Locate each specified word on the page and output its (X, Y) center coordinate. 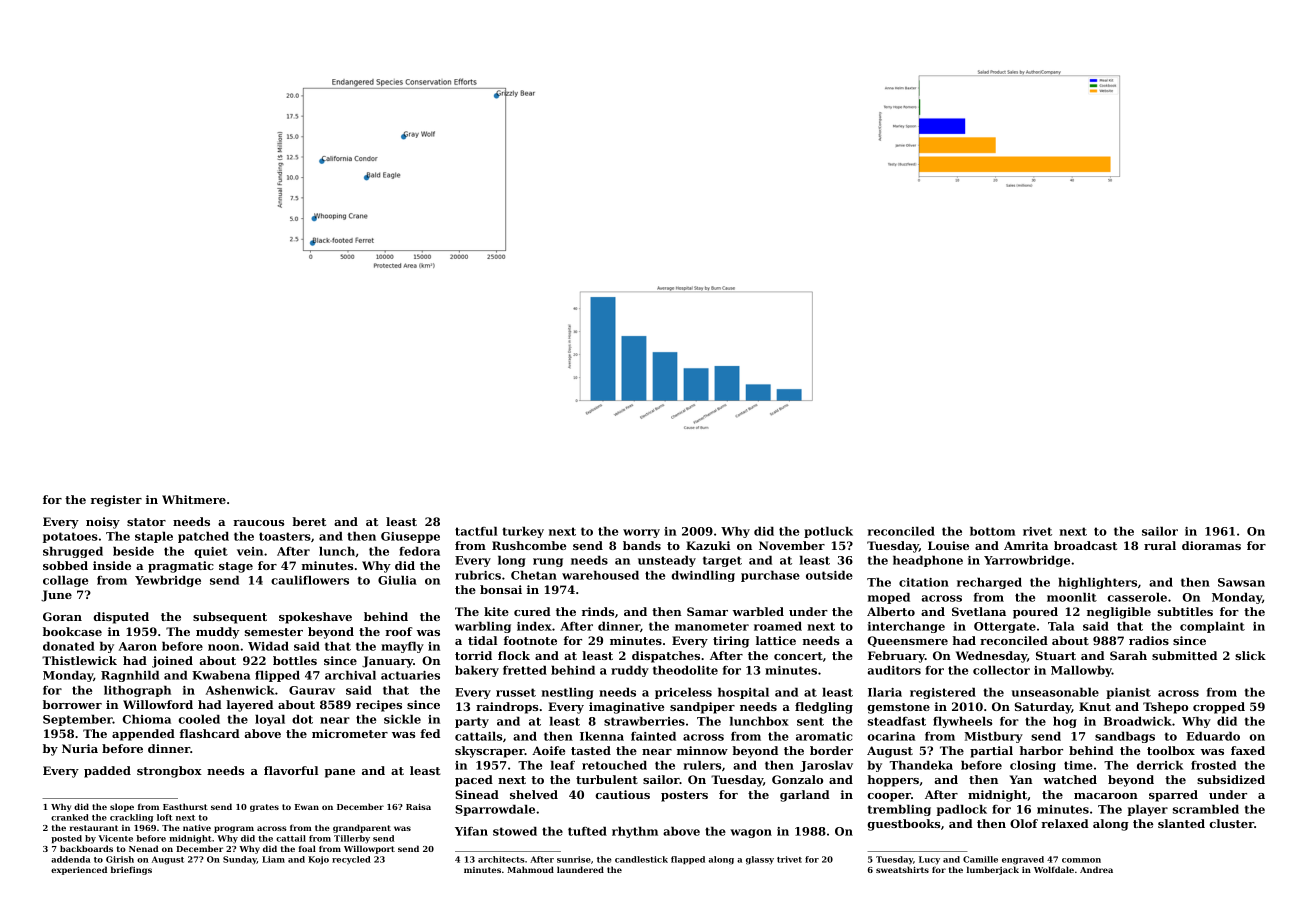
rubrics (478, 575)
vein (250, 551)
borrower (72, 704)
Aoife (548, 750)
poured (1035, 613)
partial (991, 752)
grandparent (362, 828)
